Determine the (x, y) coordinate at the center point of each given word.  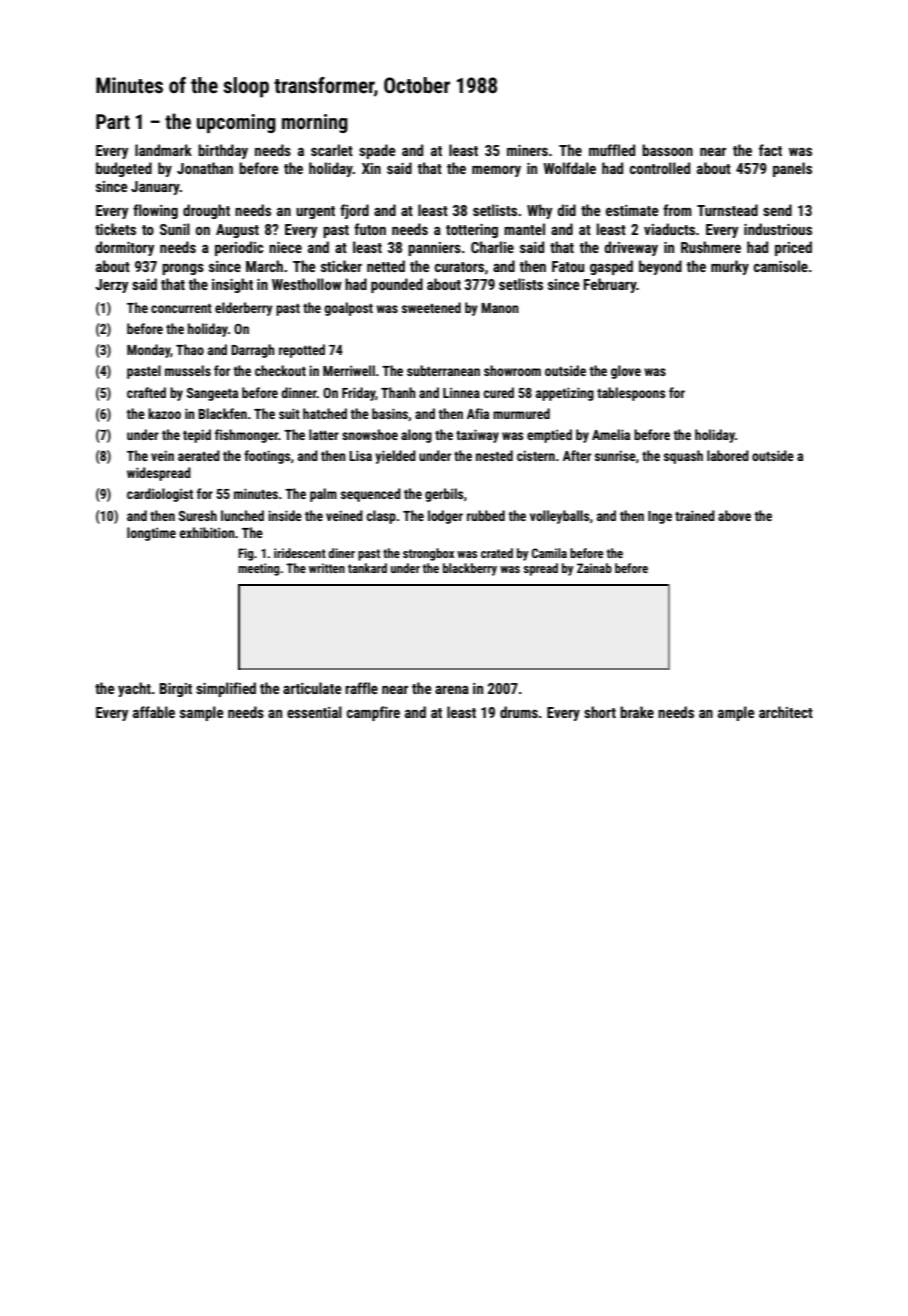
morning (315, 123)
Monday (149, 351)
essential (314, 712)
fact (770, 150)
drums (519, 712)
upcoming (236, 123)
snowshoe (370, 434)
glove (626, 372)
